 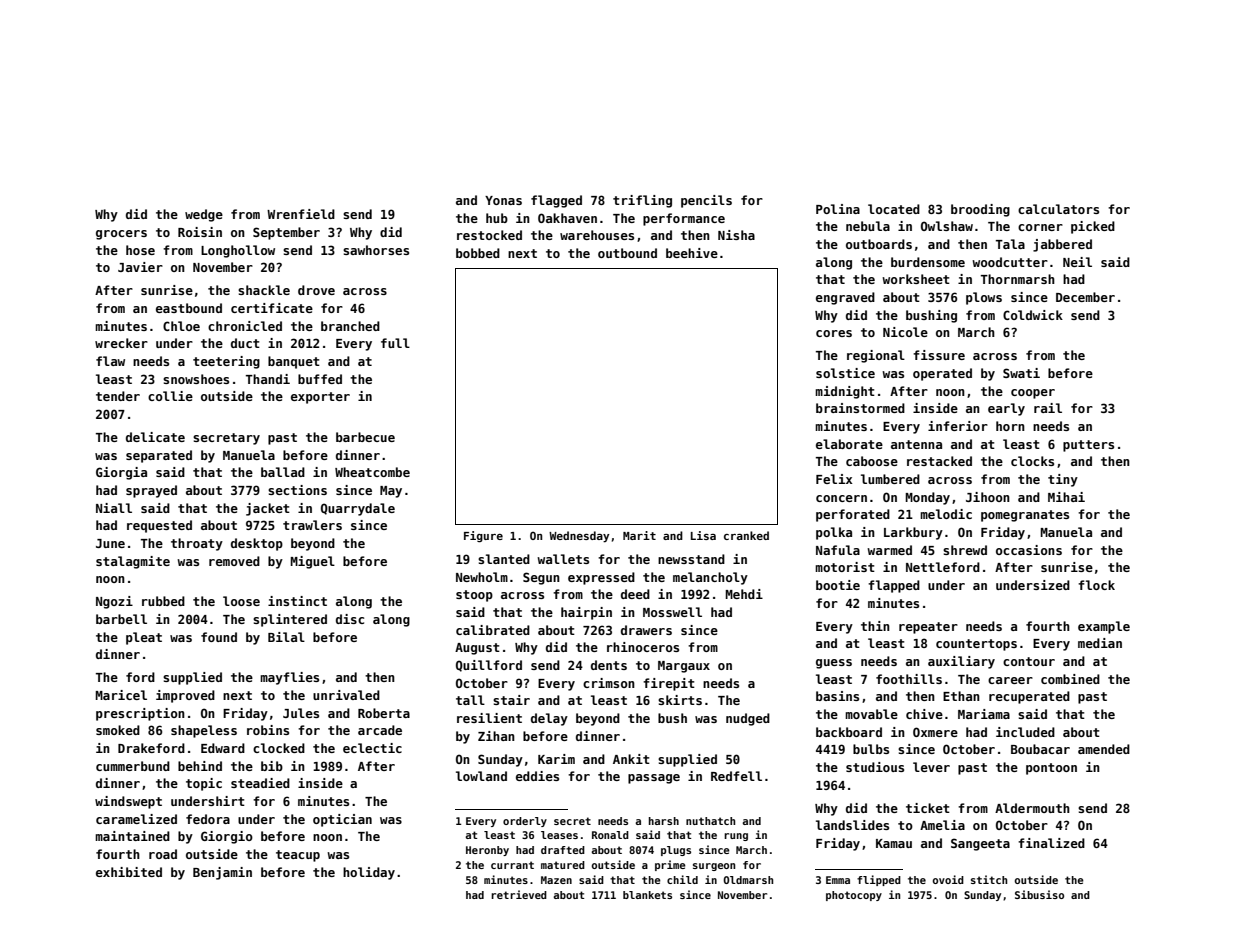 I want to click on flapped, so click(x=894, y=586).
